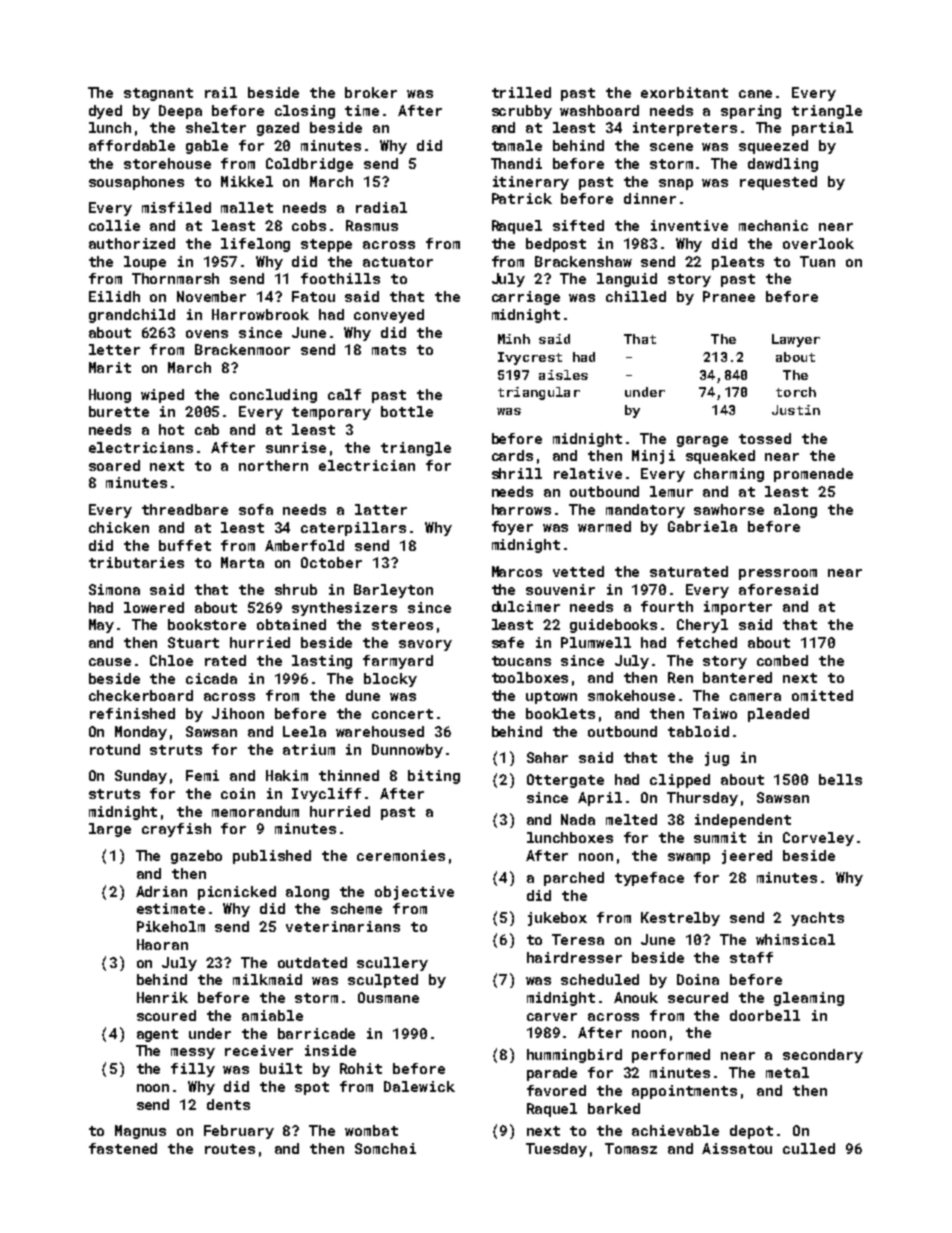  I want to click on Huong, so click(110, 396).
